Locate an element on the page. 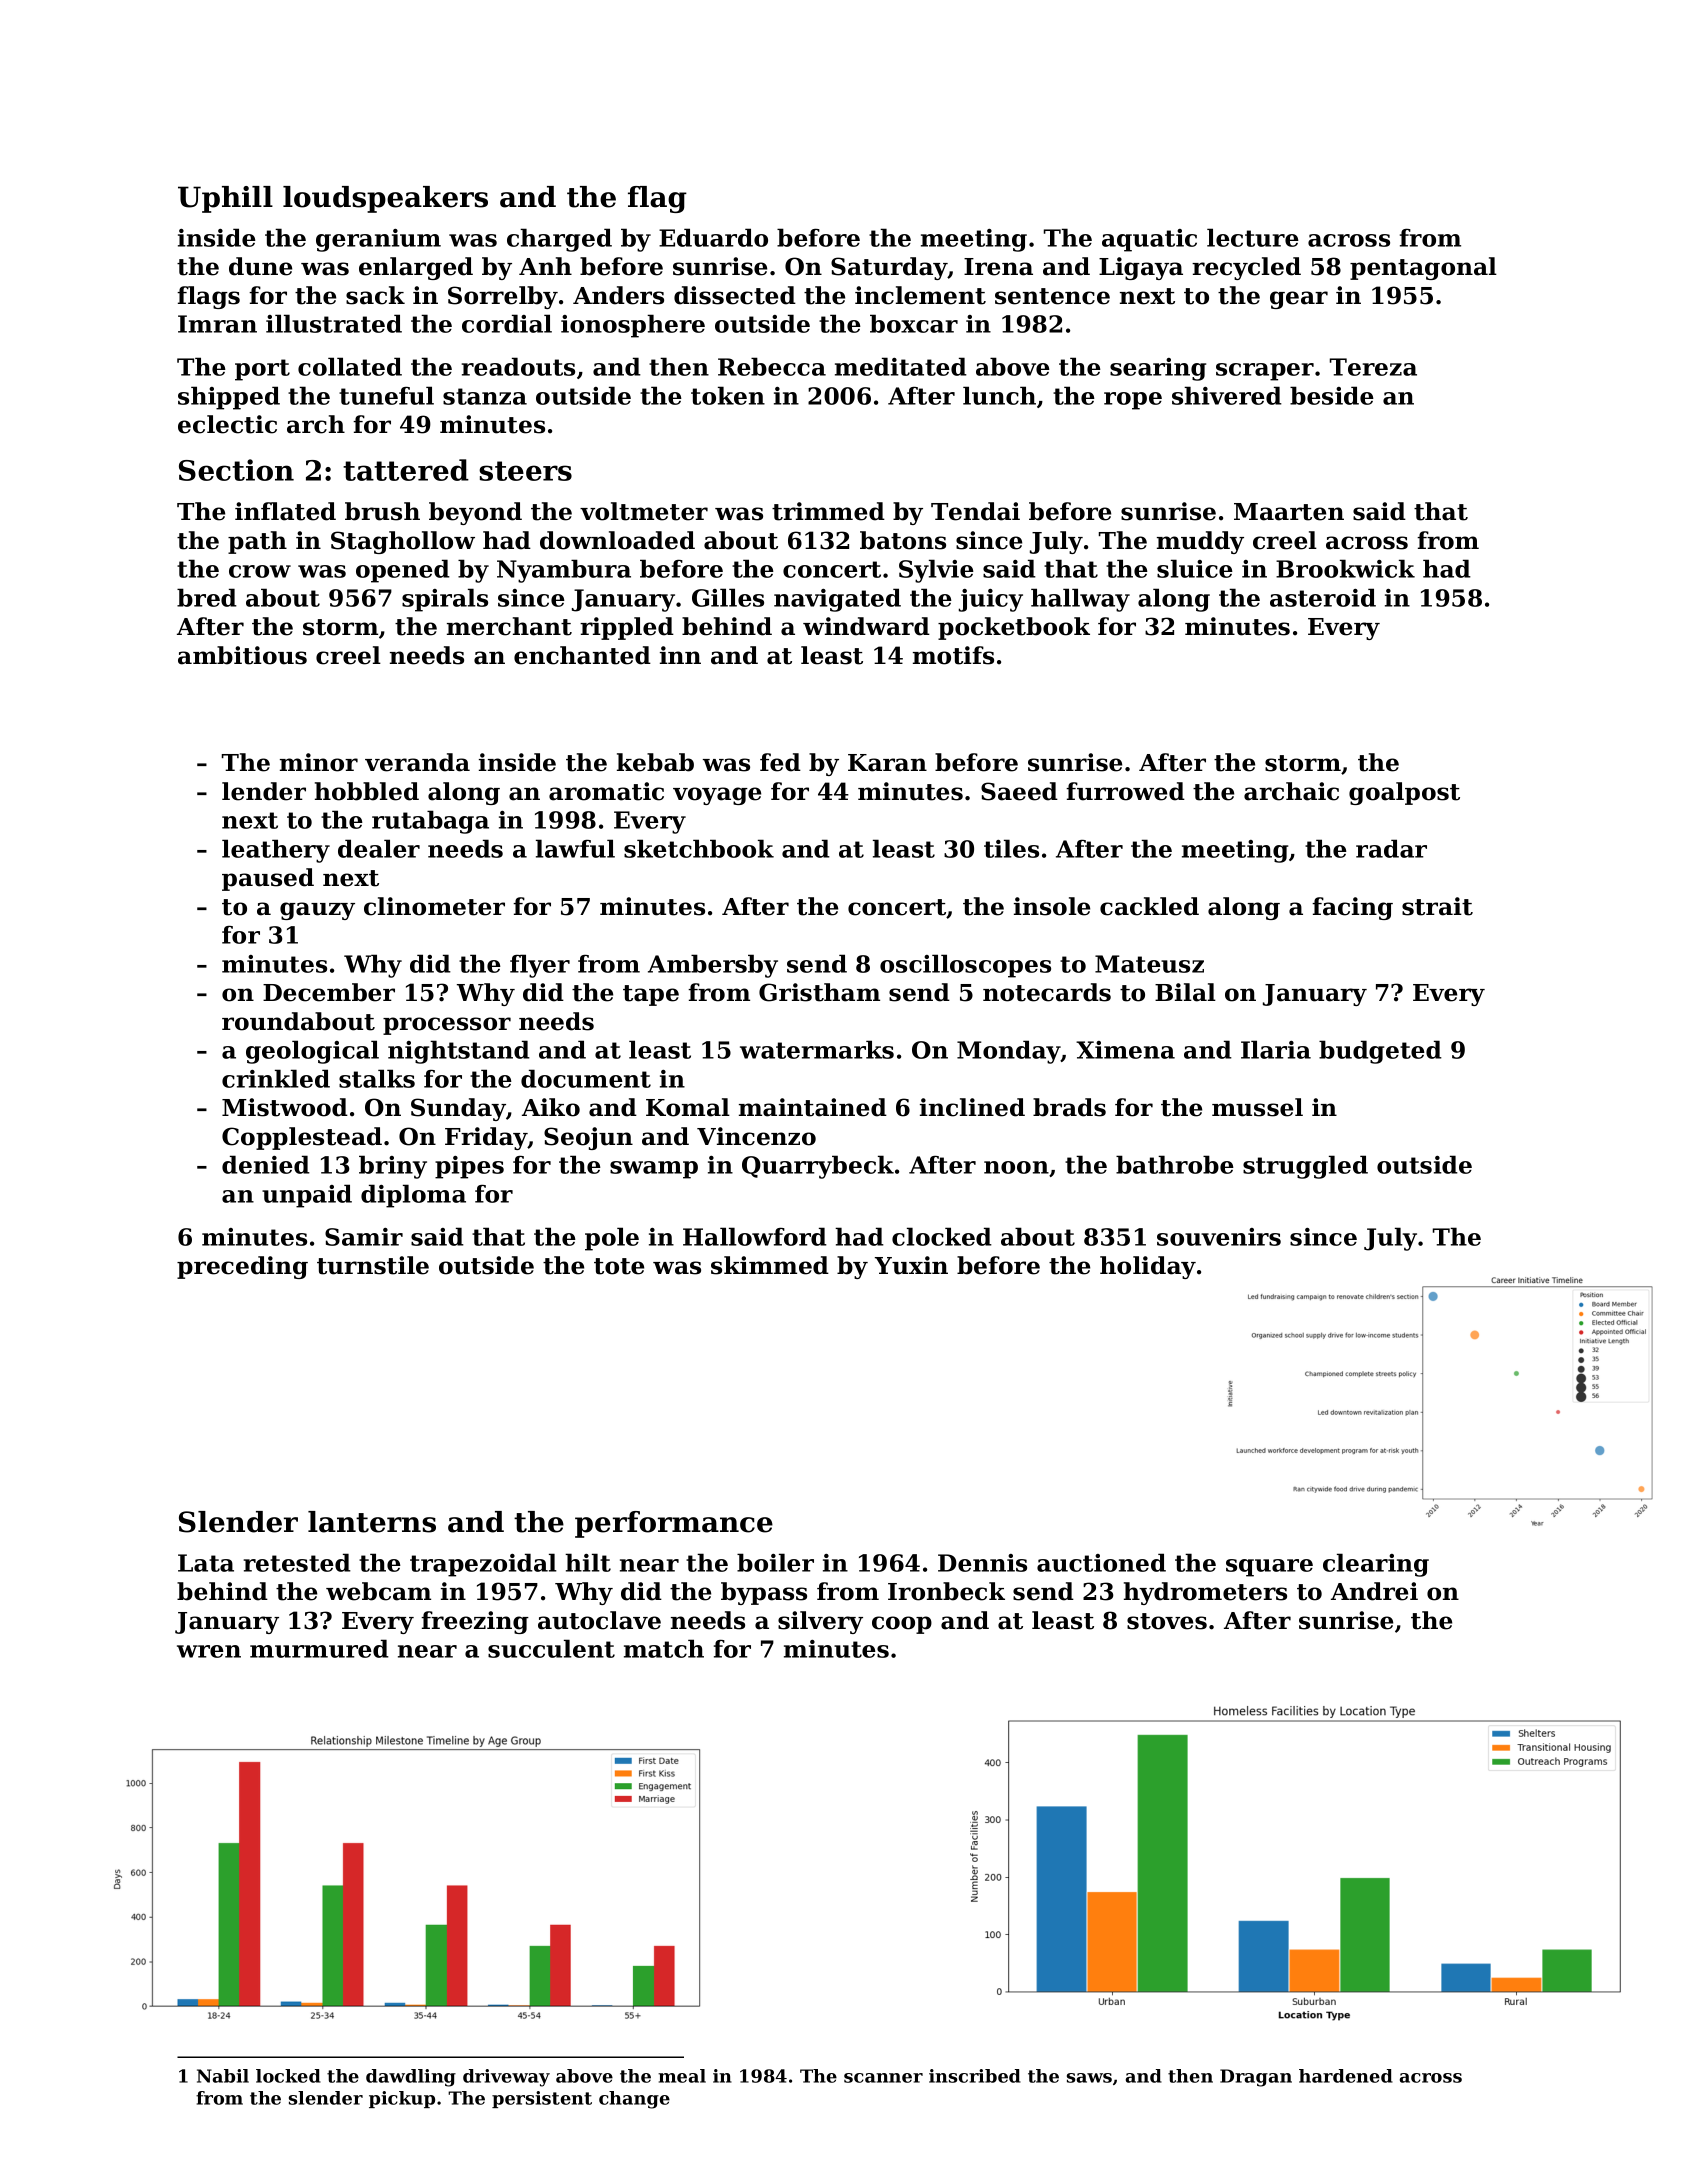 The image size is (1683, 2178). pickup is located at coordinates (402, 2099).
